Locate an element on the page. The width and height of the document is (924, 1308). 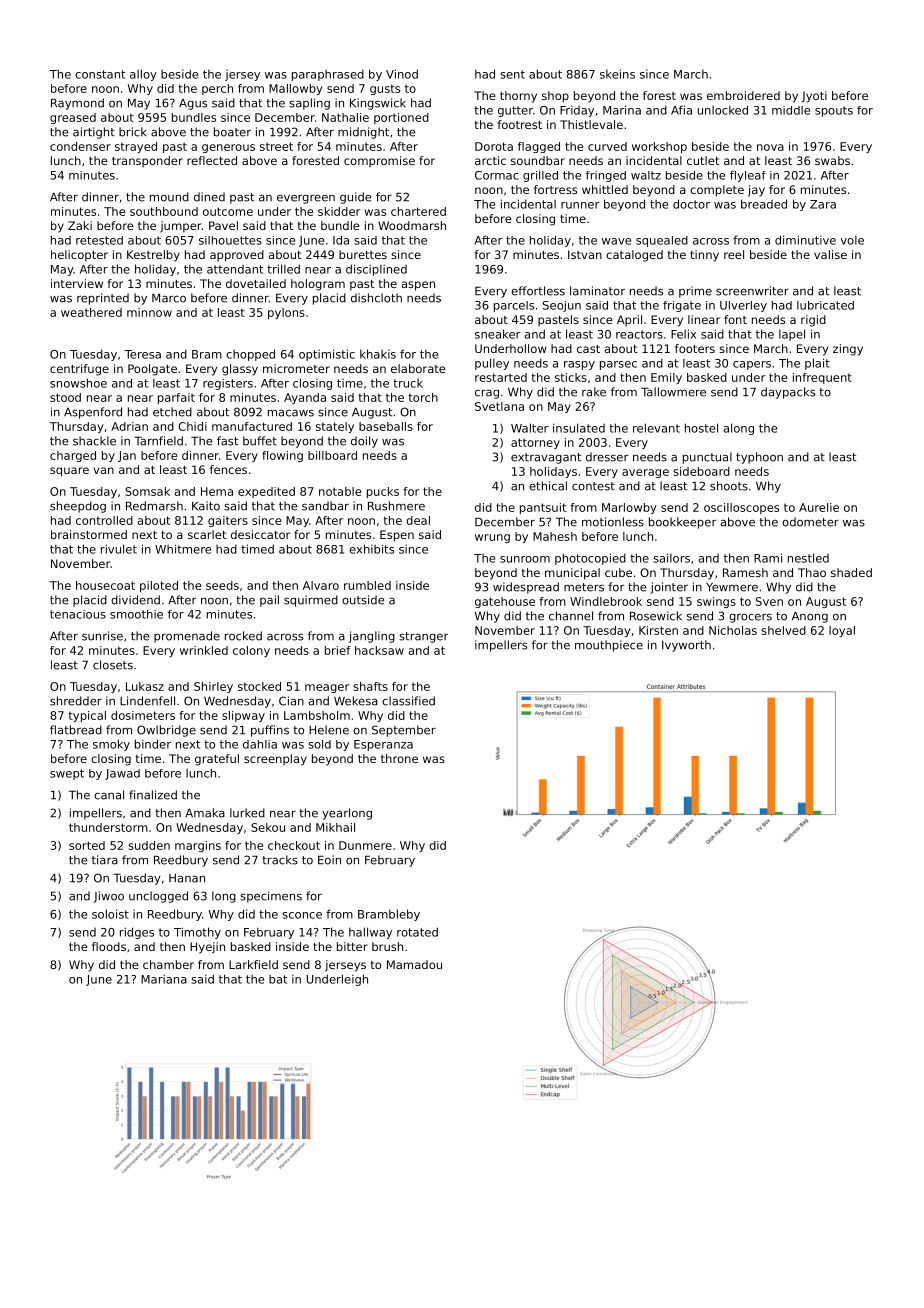
Vinod is located at coordinates (402, 74).
